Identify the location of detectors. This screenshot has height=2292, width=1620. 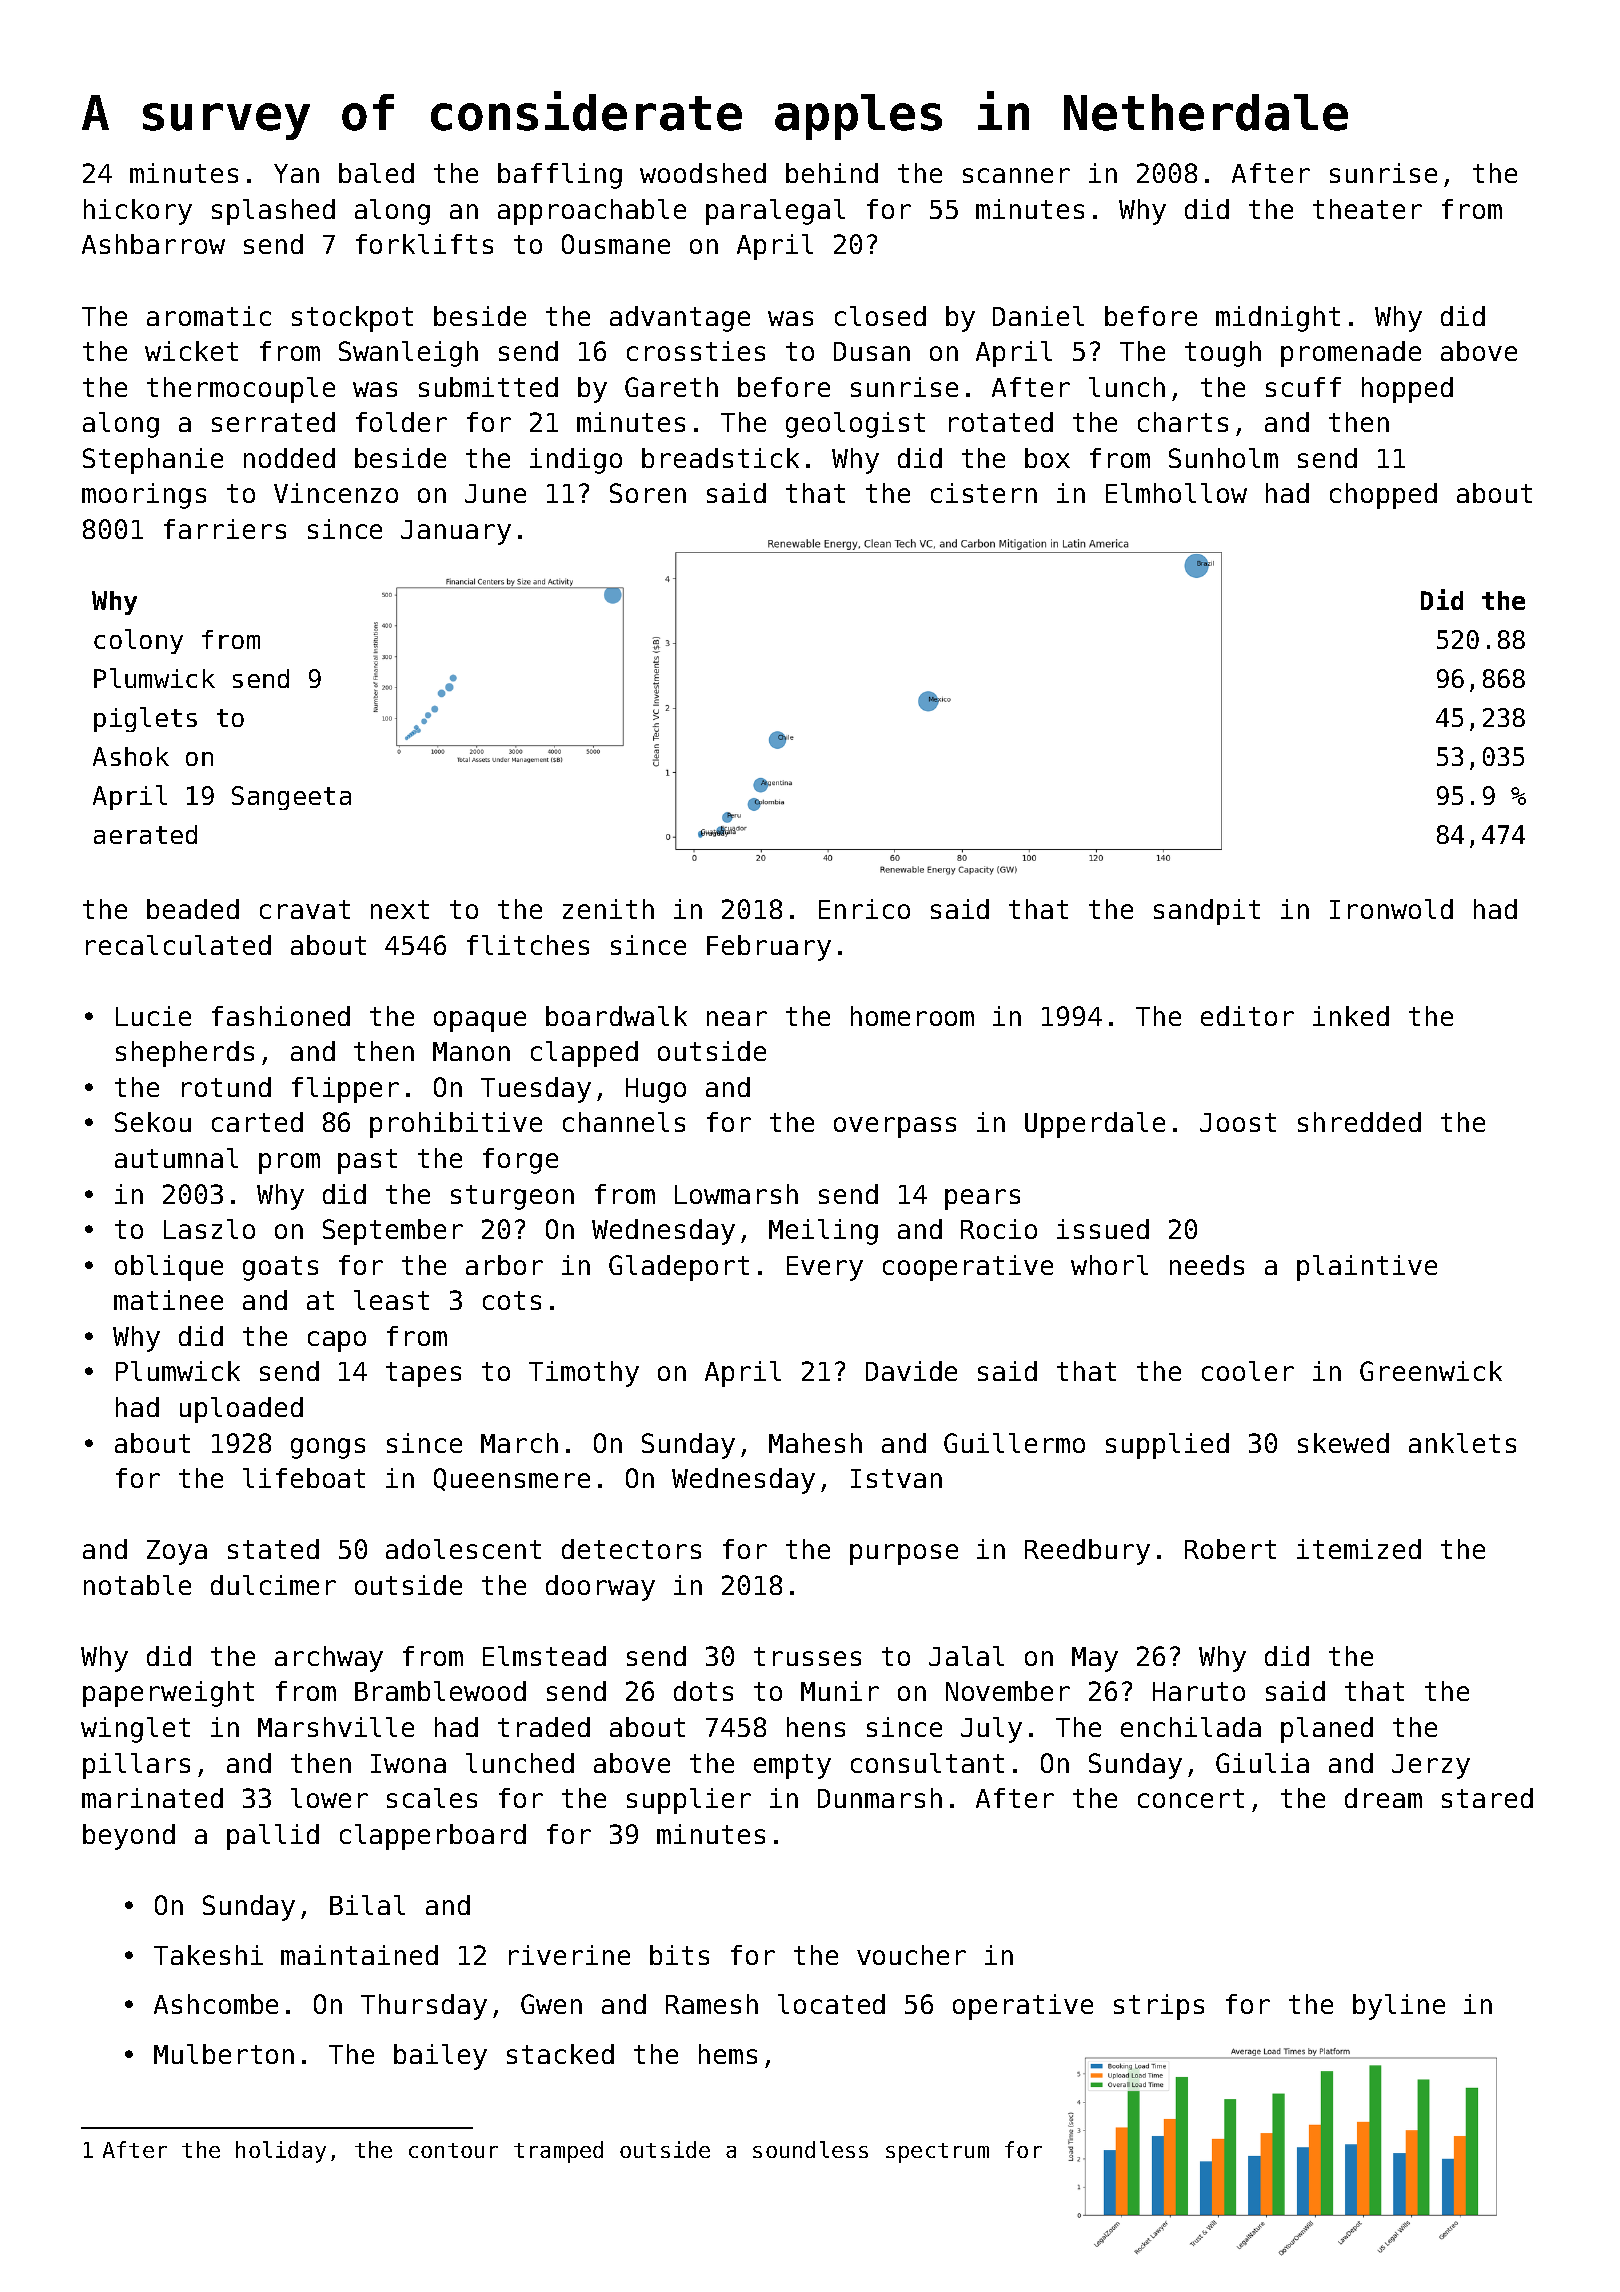
(631, 1549).
